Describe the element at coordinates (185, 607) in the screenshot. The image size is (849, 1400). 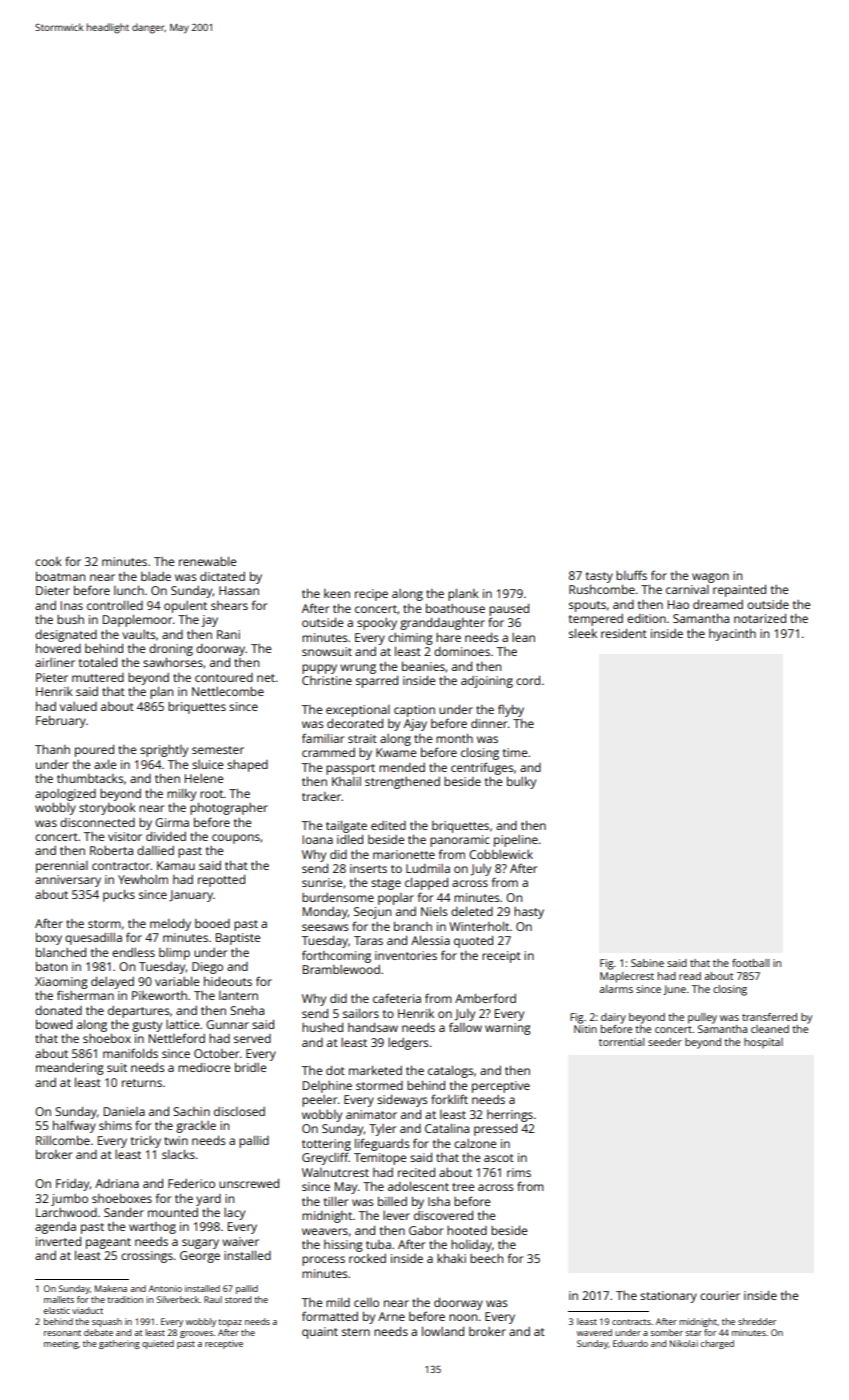
I see `opulent` at that location.
